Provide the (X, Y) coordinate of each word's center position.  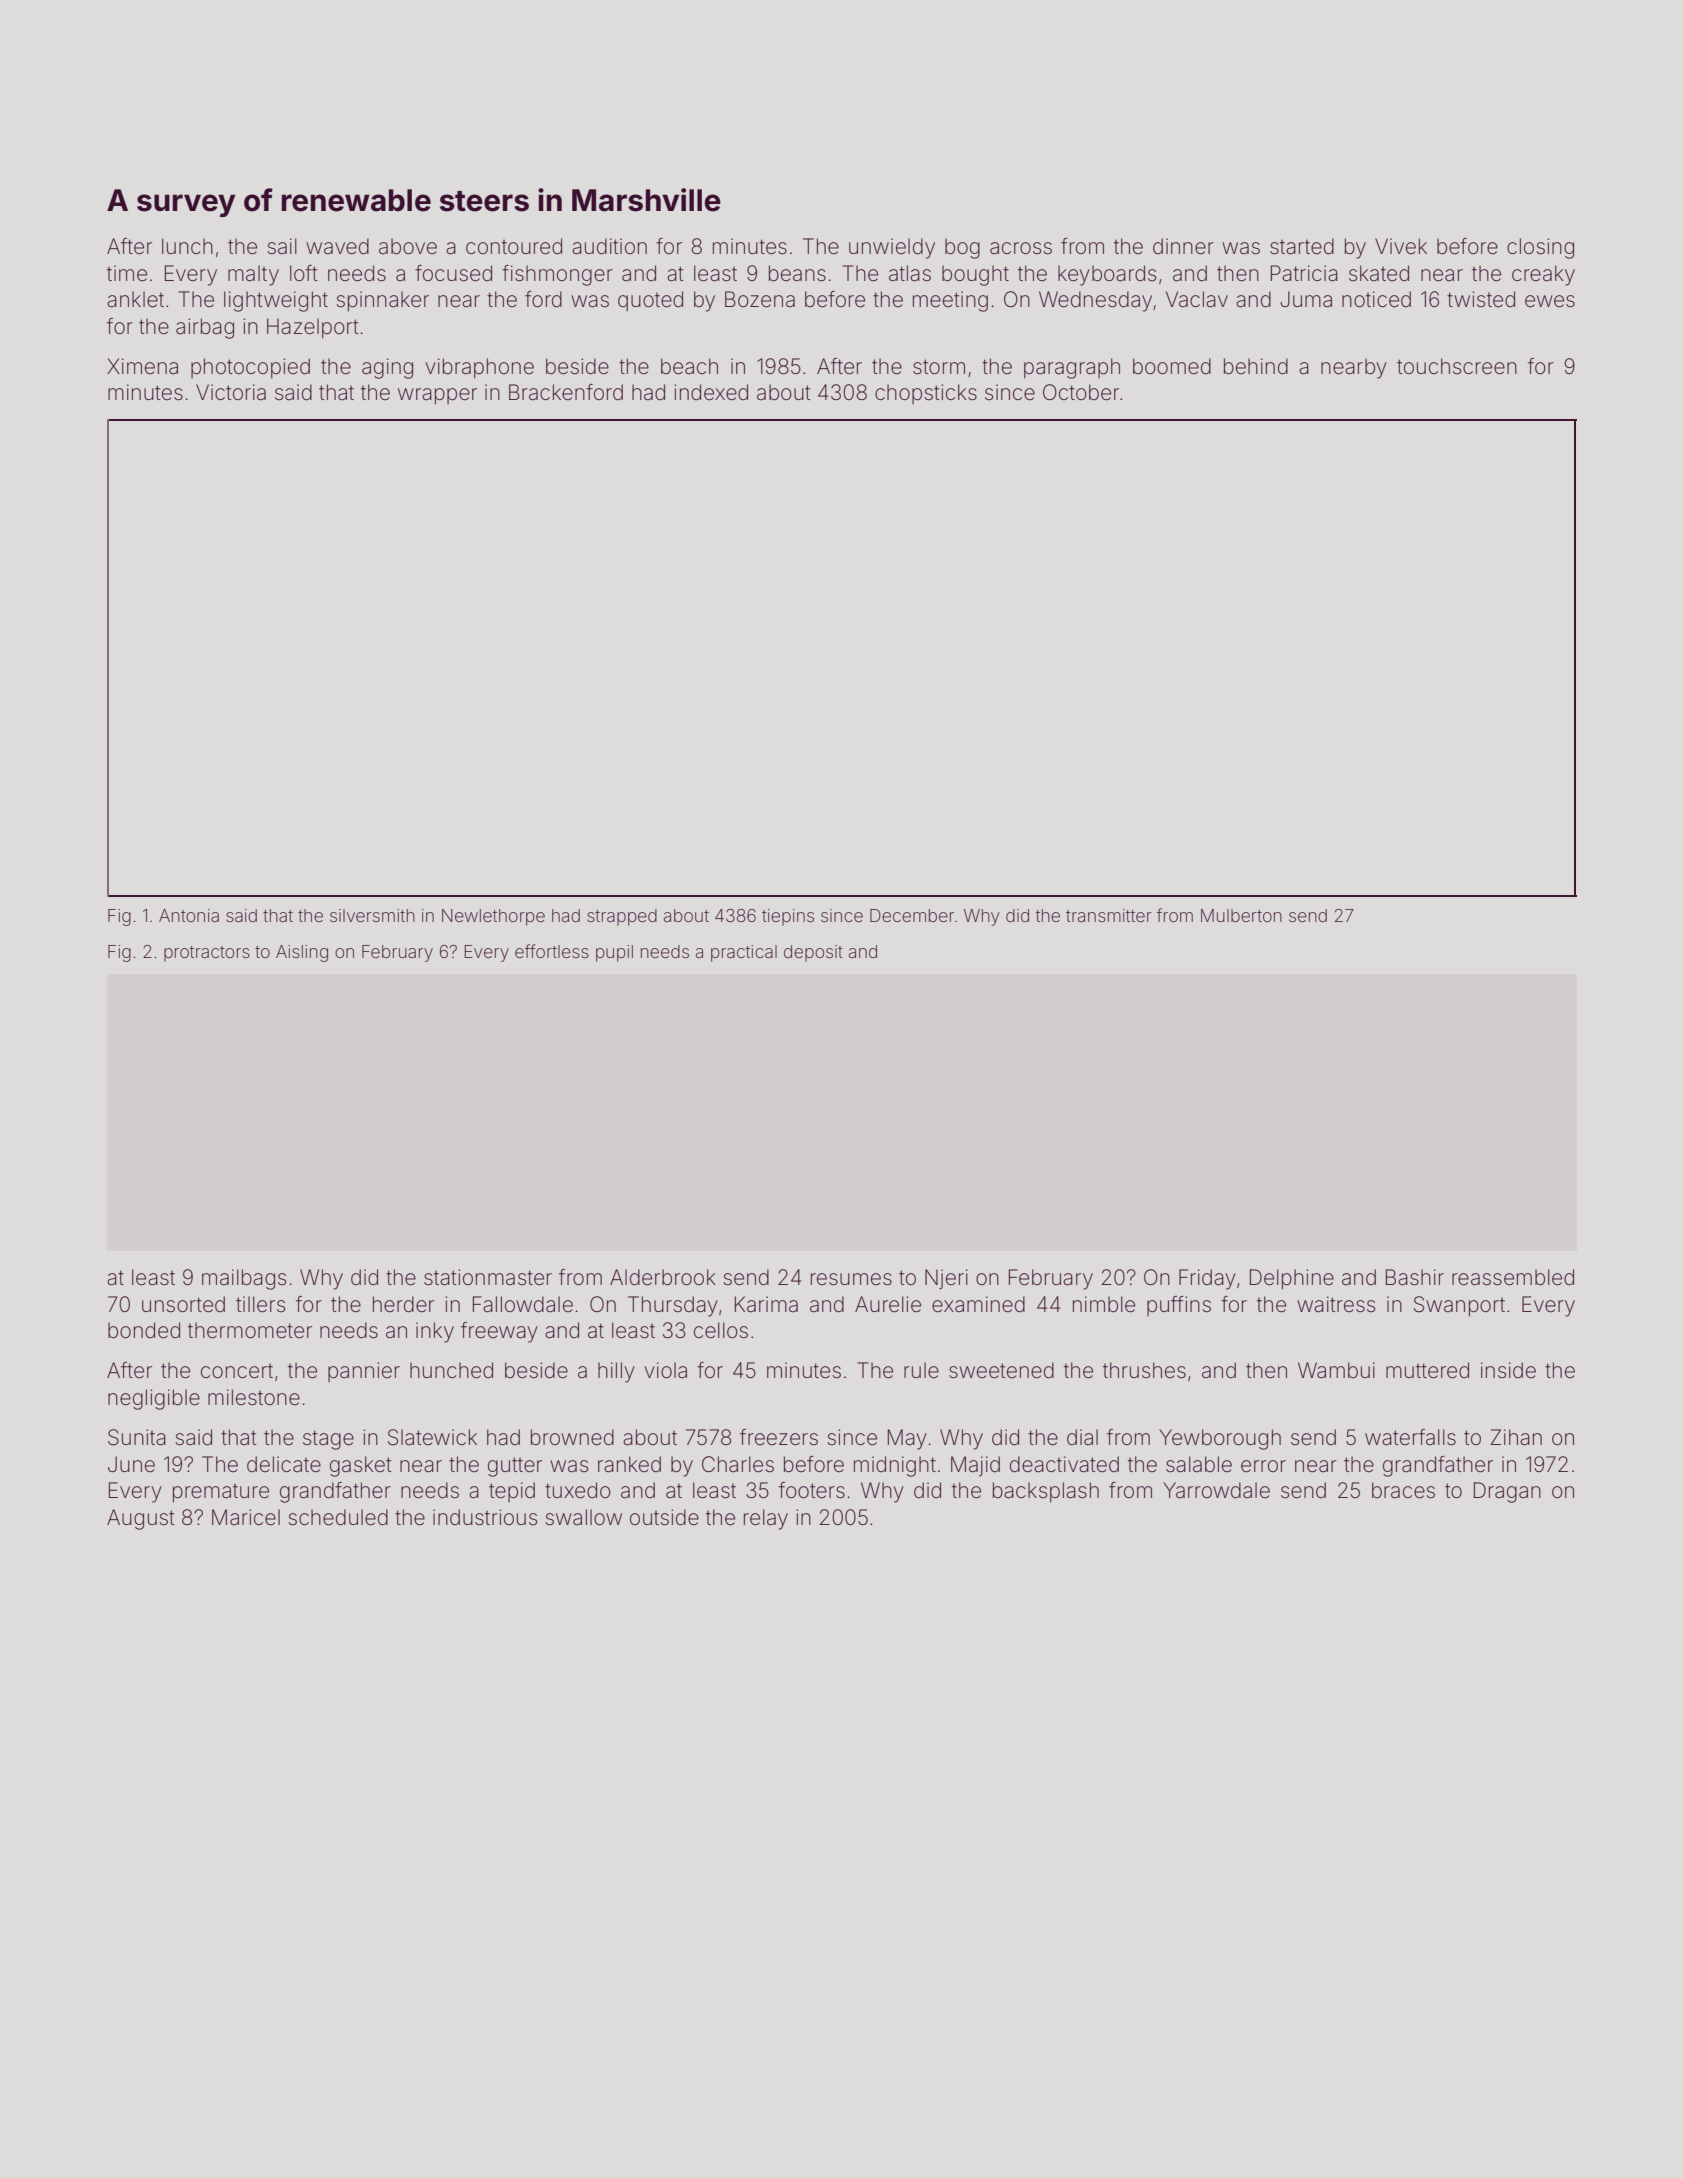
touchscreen (1457, 366)
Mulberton (1241, 915)
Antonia (189, 915)
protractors (207, 954)
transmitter (1109, 915)
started (1302, 246)
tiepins (788, 917)
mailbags (244, 1279)
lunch (187, 246)
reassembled (1513, 1277)
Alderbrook (663, 1277)
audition (609, 246)
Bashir (1415, 1277)
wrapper (437, 396)
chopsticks (926, 394)
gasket (361, 1466)
